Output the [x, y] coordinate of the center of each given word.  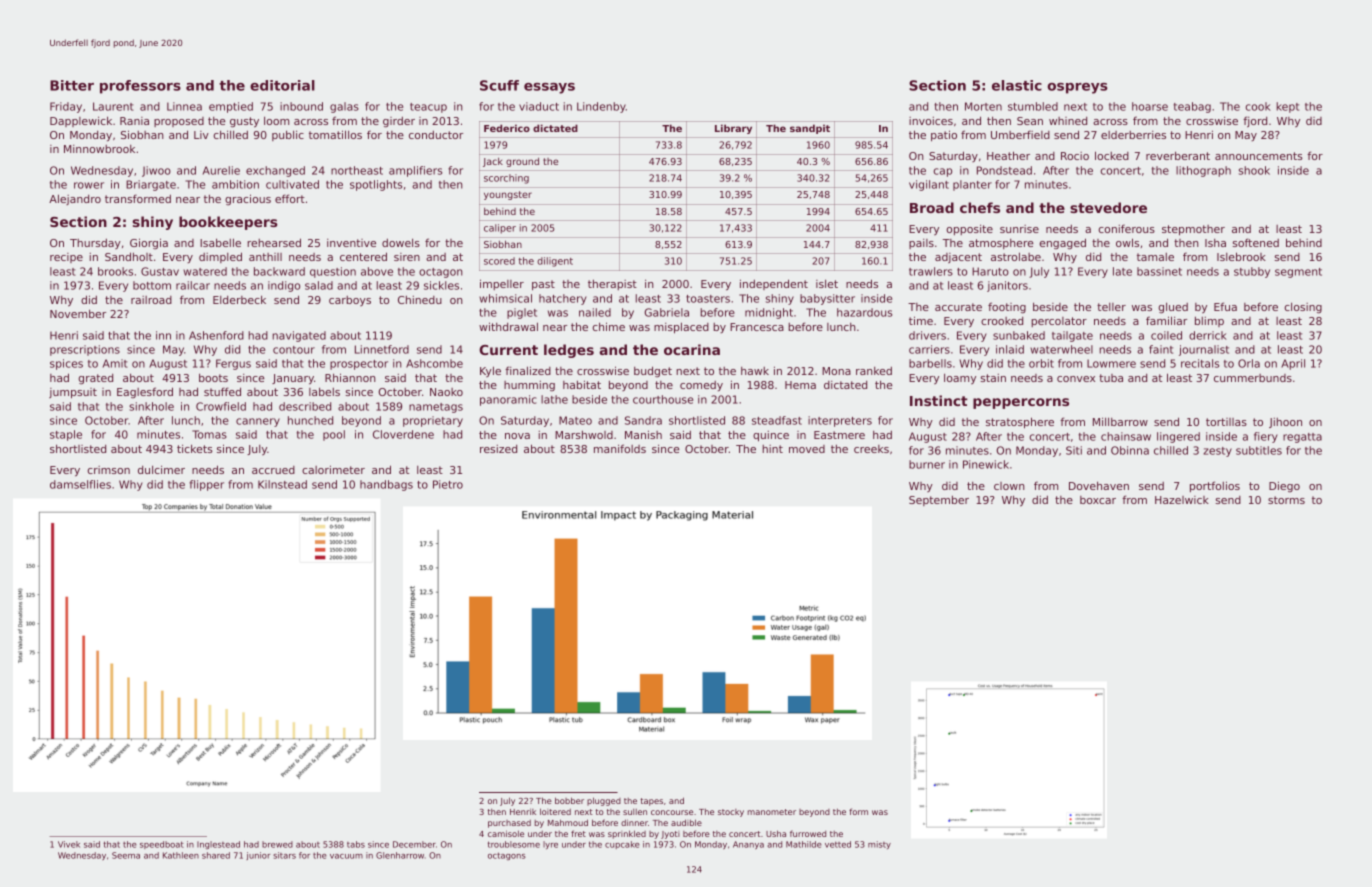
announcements [1258, 156]
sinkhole [151, 406]
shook [1254, 170]
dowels [401, 242]
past [543, 285]
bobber [569, 800]
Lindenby [601, 107]
